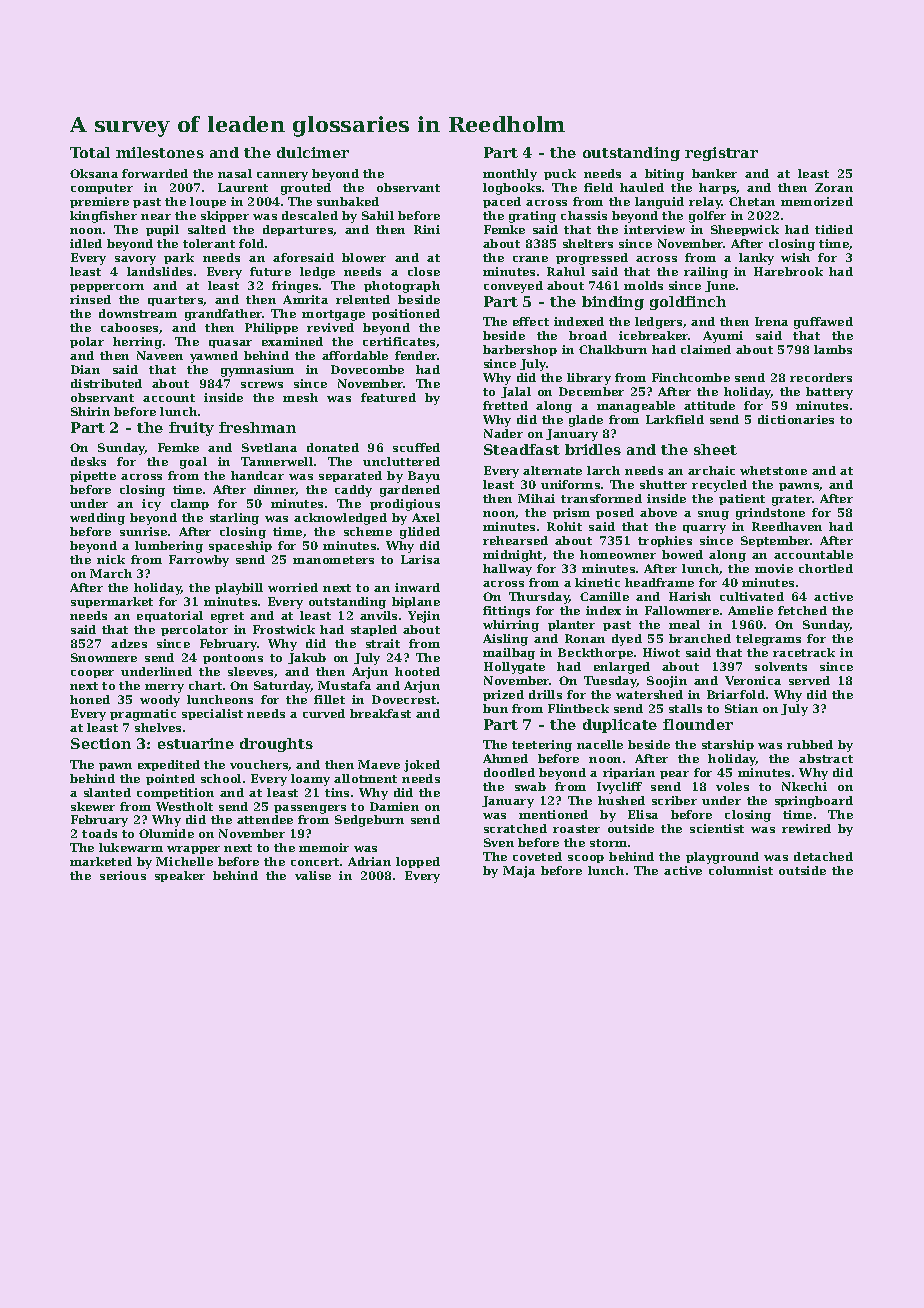 This document has height=1308, width=924. Describe the element at coordinates (265, 819) in the document. I see `attendee` at that location.
